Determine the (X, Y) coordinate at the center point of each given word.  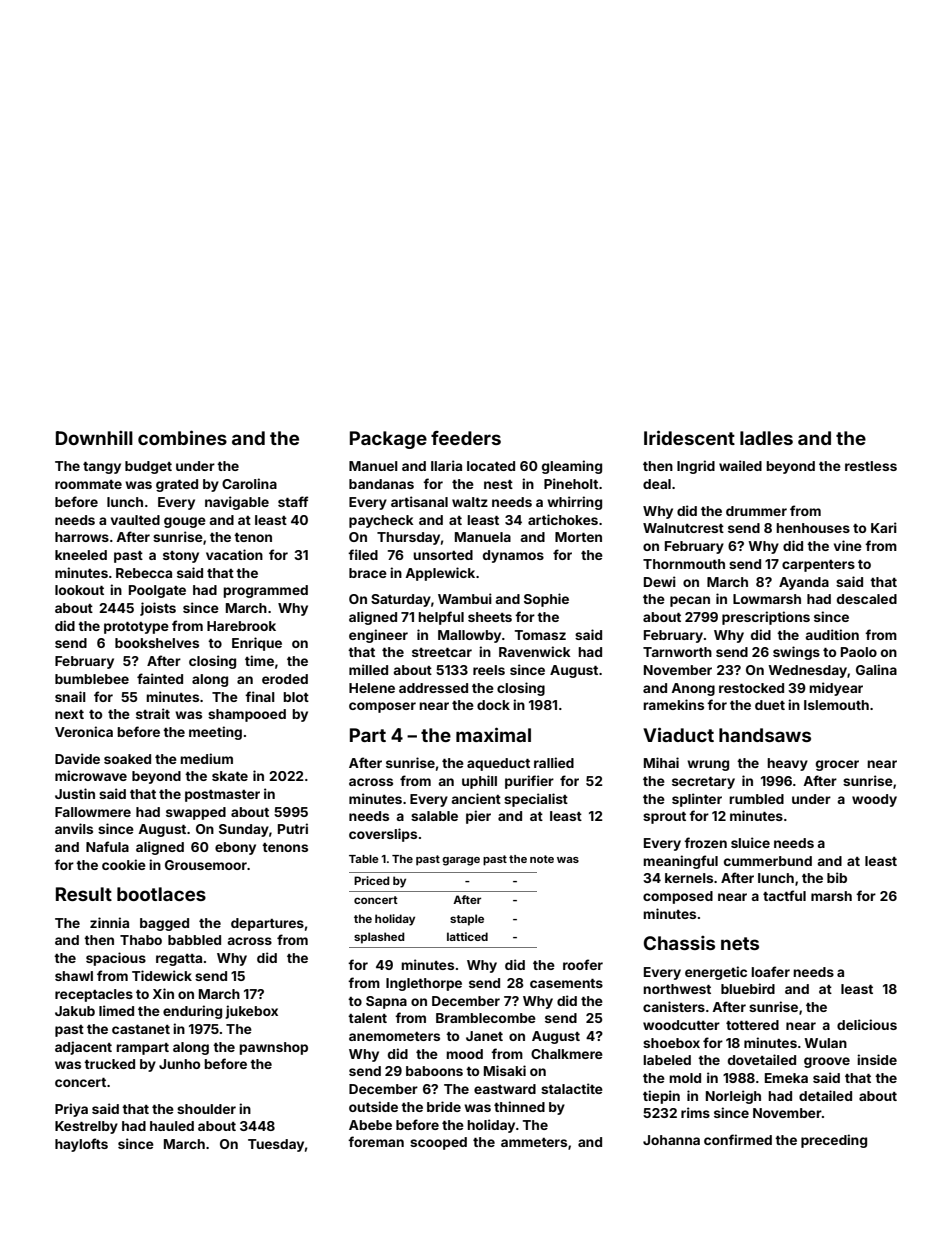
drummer (756, 511)
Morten (578, 537)
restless (871, 466)
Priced (372, 880)
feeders (466, 438)
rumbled (756, 799)
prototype (136, 628)
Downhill (94, 438)
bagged (164, 924)
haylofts (81, 1145)
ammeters (534, 1142)
